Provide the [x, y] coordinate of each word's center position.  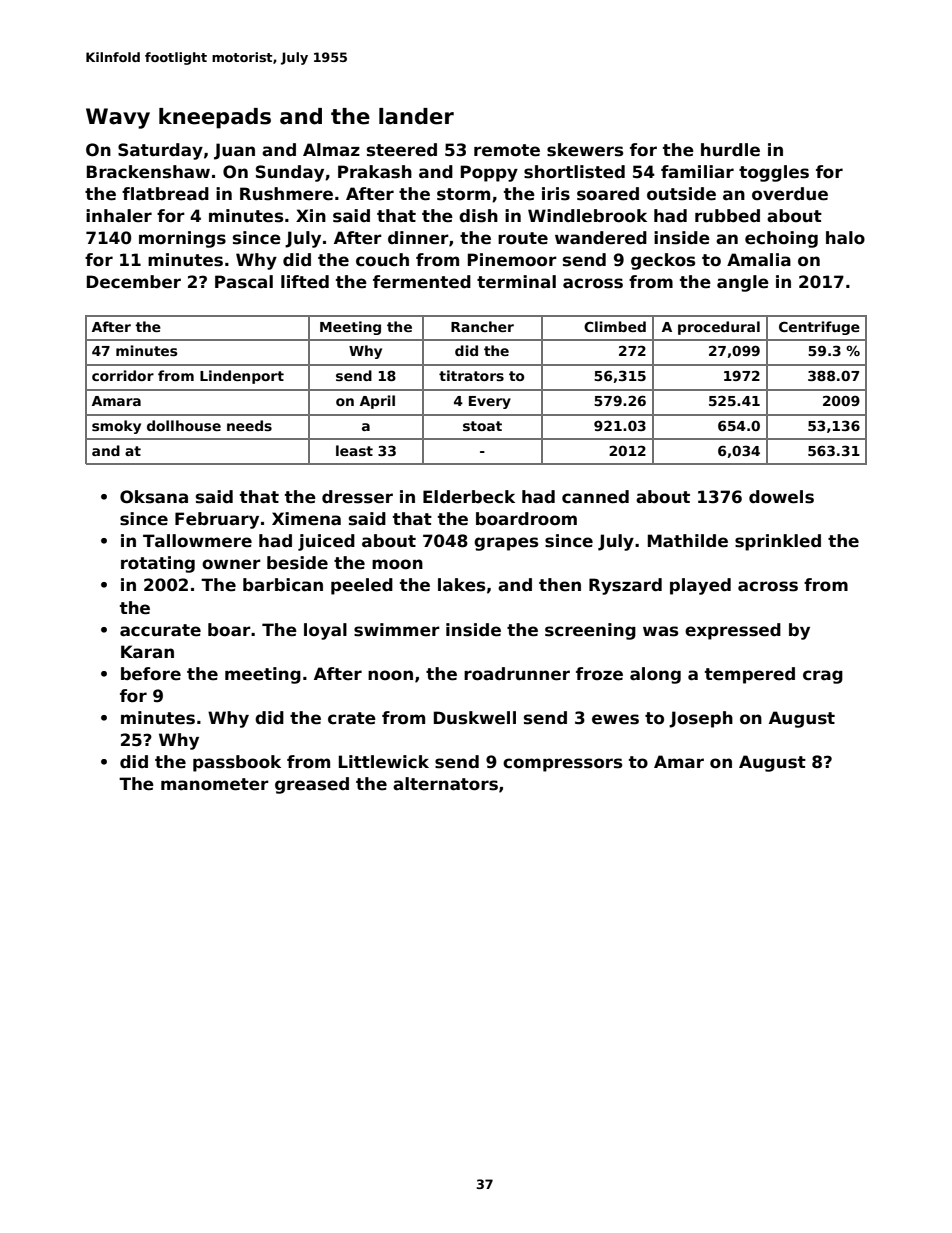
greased [312, 785]
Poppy [489, 173]
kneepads [215, 118]
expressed [733, 631]
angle [743, 283]
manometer [215, 784]
